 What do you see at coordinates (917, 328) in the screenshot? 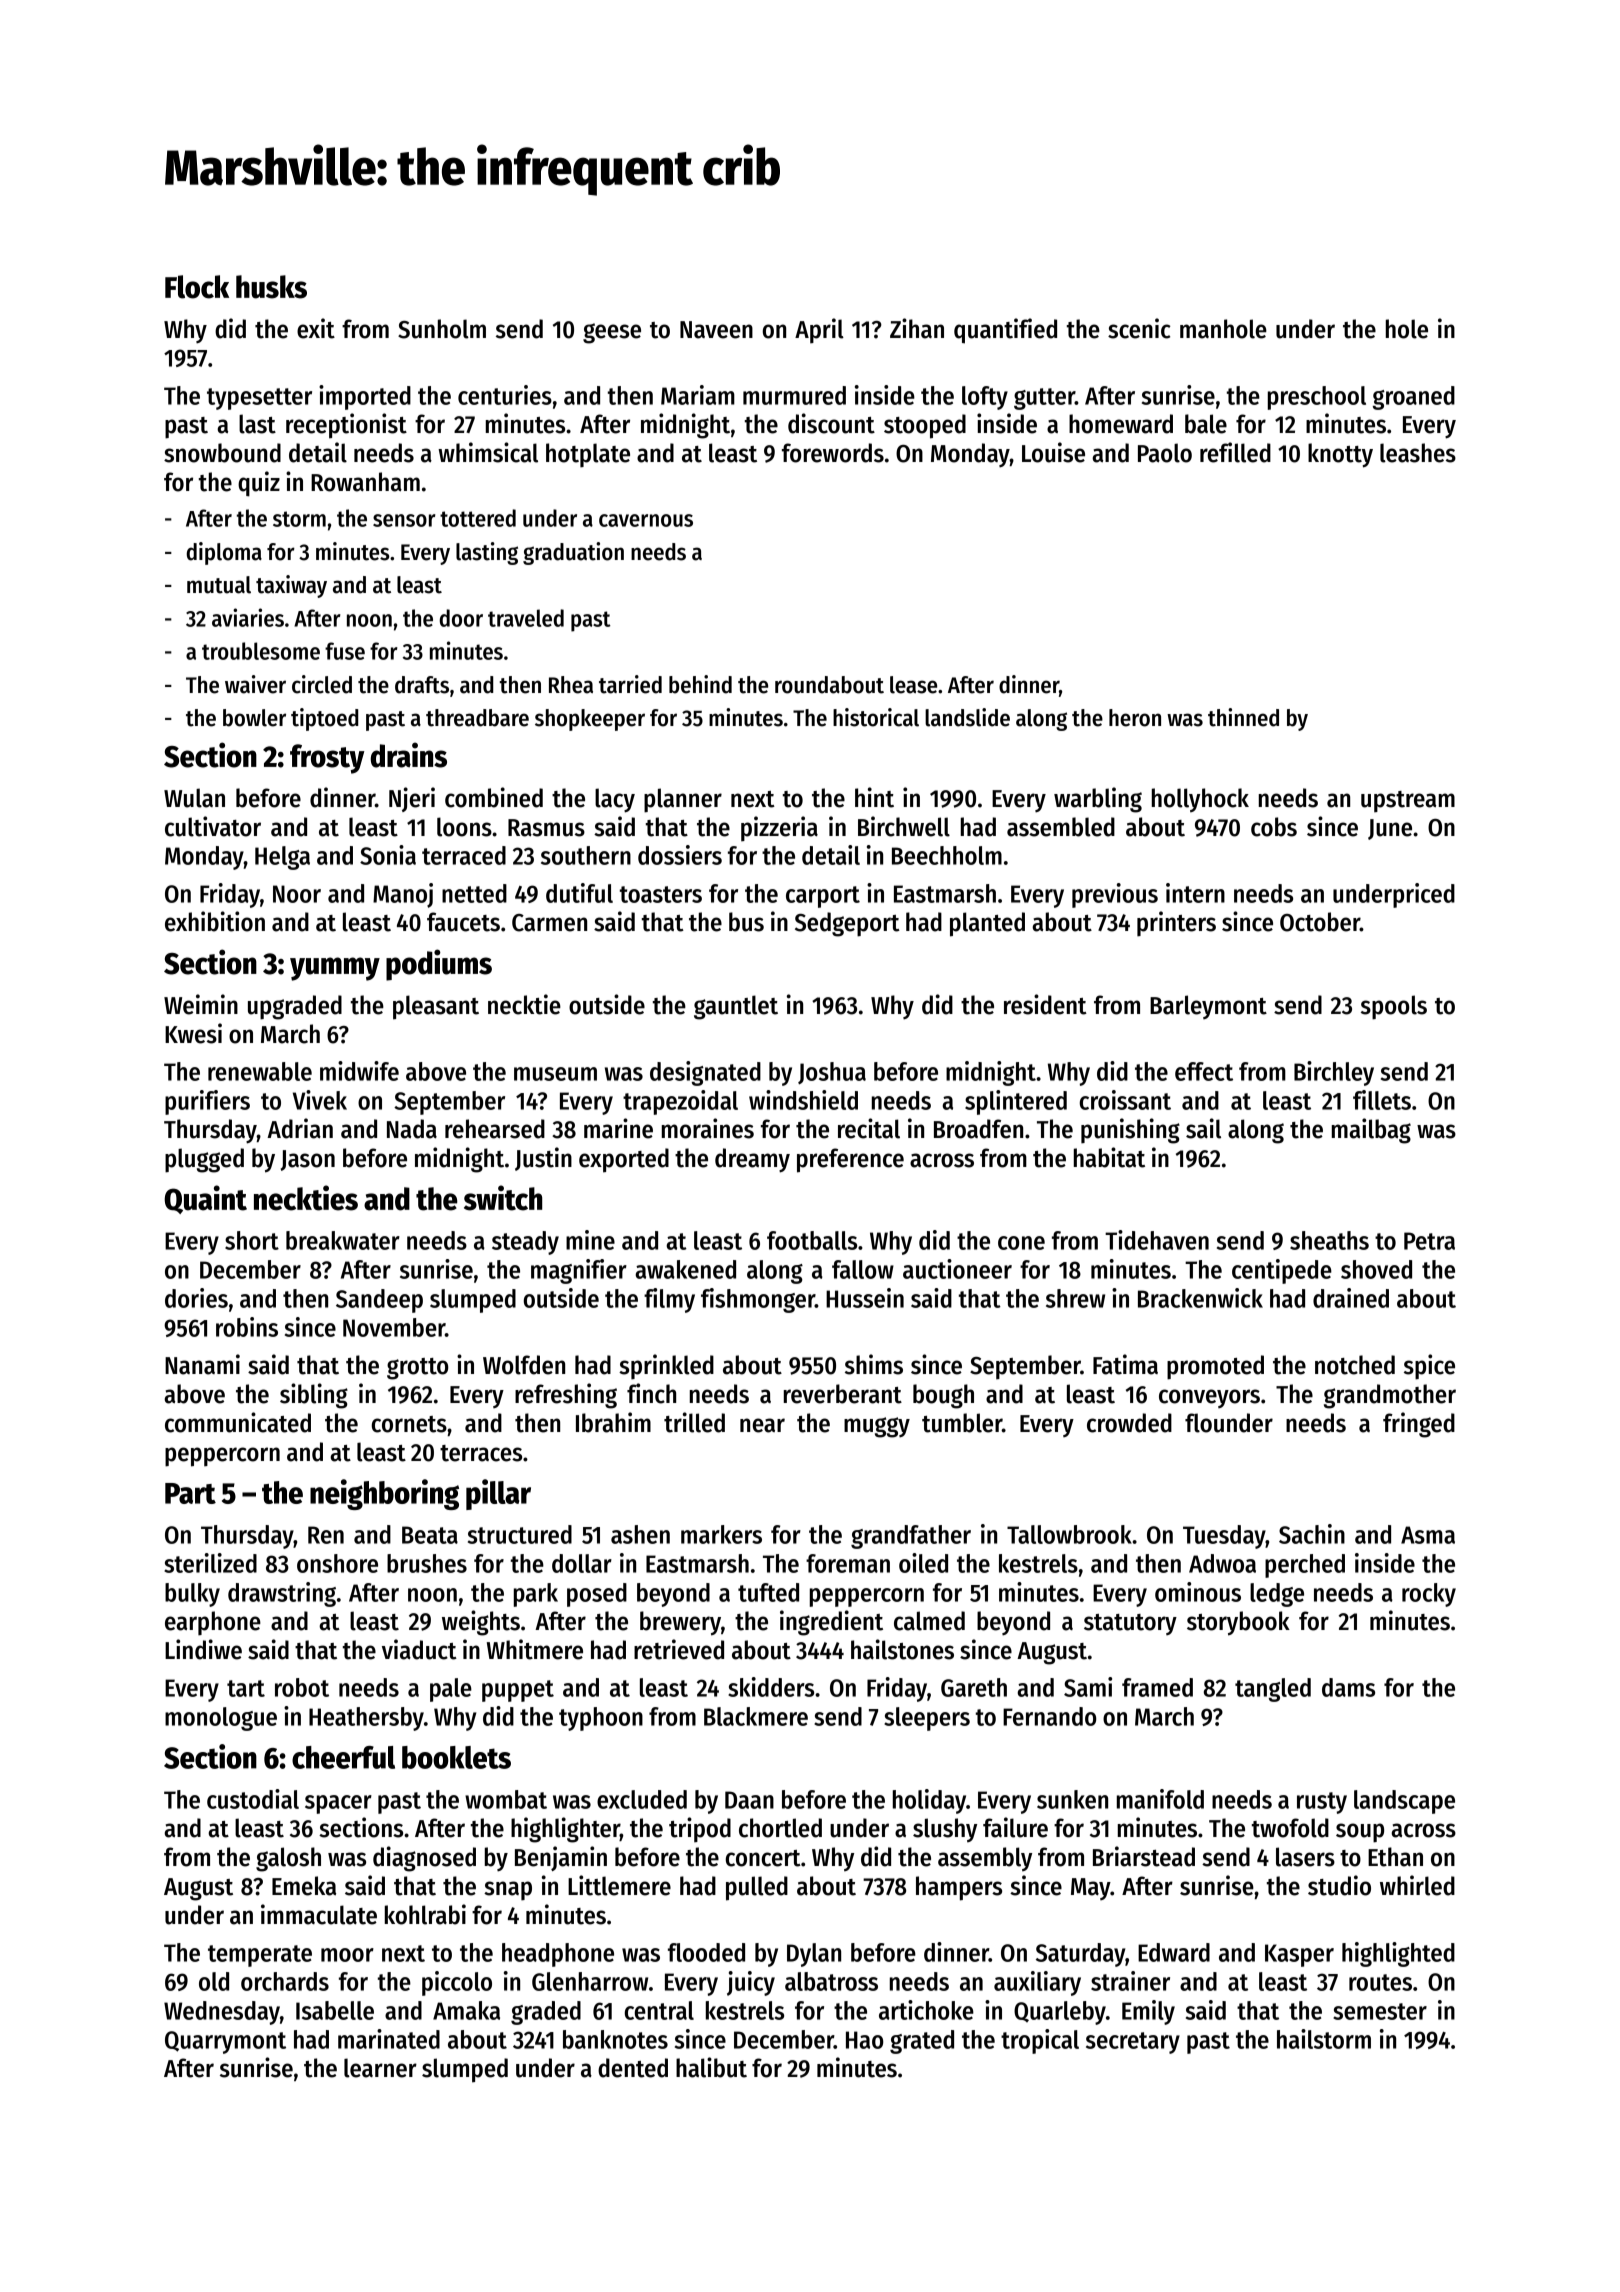
I see `Zihan` at bounding box center [917, 328].
